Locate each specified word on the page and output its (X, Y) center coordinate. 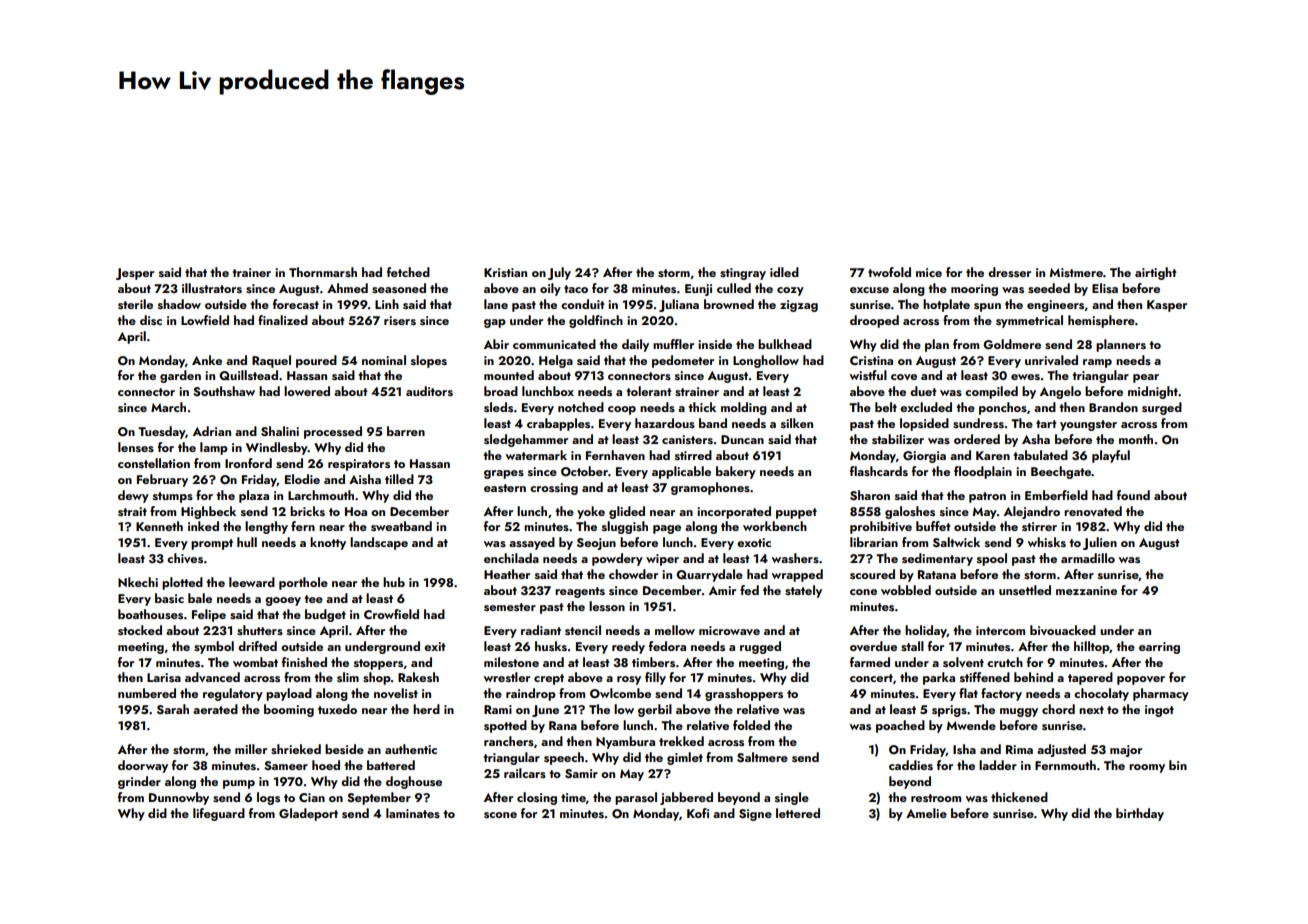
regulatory (233, 694)
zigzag (799, 306)
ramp (1097, 363)
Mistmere (1076, 272)
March (168, 407)
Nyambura (625, 742)
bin (1178, 765)
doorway (143, 766)
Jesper (135, 274)
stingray (743, 274)
